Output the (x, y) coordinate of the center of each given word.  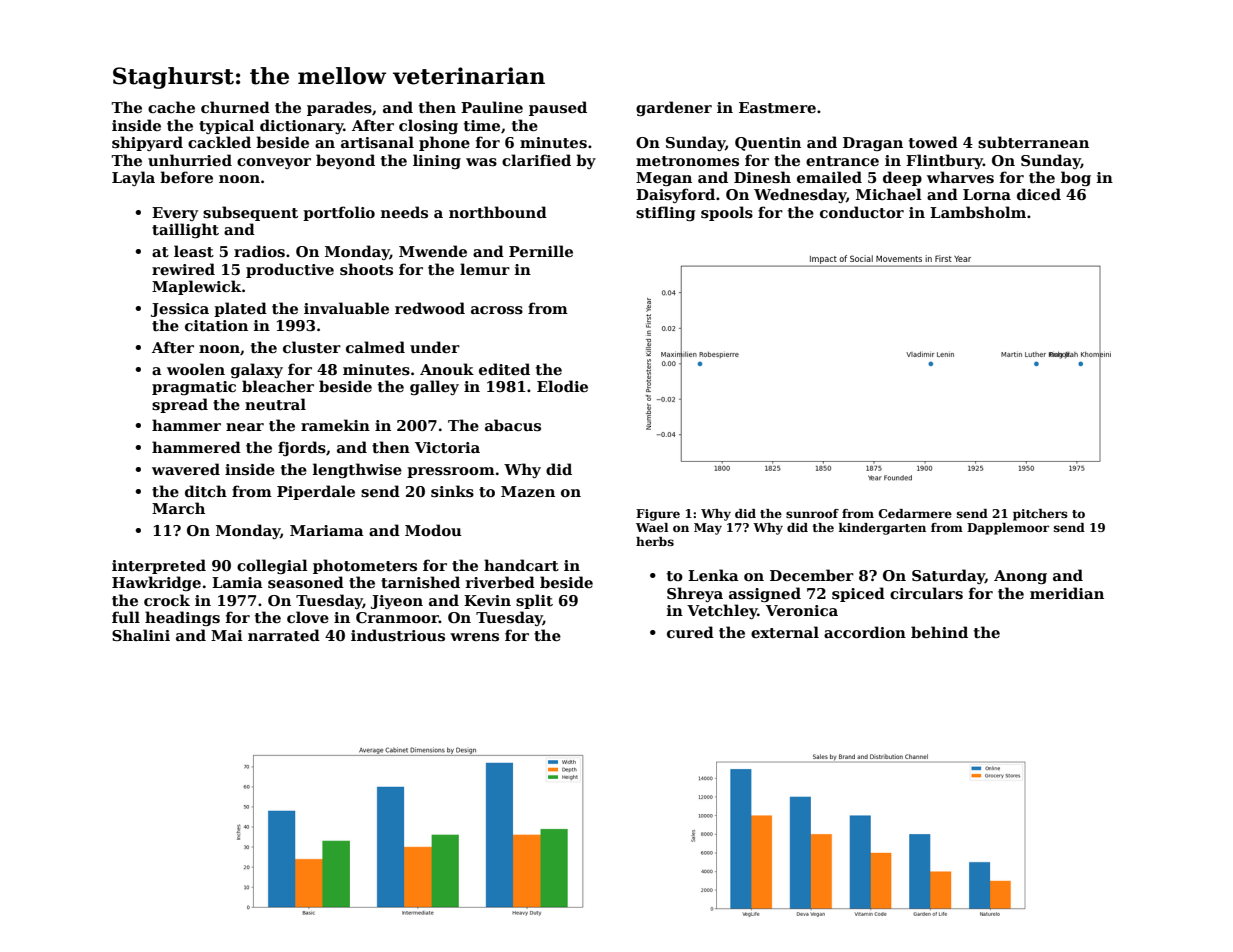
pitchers (1040, 515)
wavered (186, 469)
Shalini (141, 635)
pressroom (451, 472)
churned (235, 107)
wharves (960, 177)
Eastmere (777, 107)
